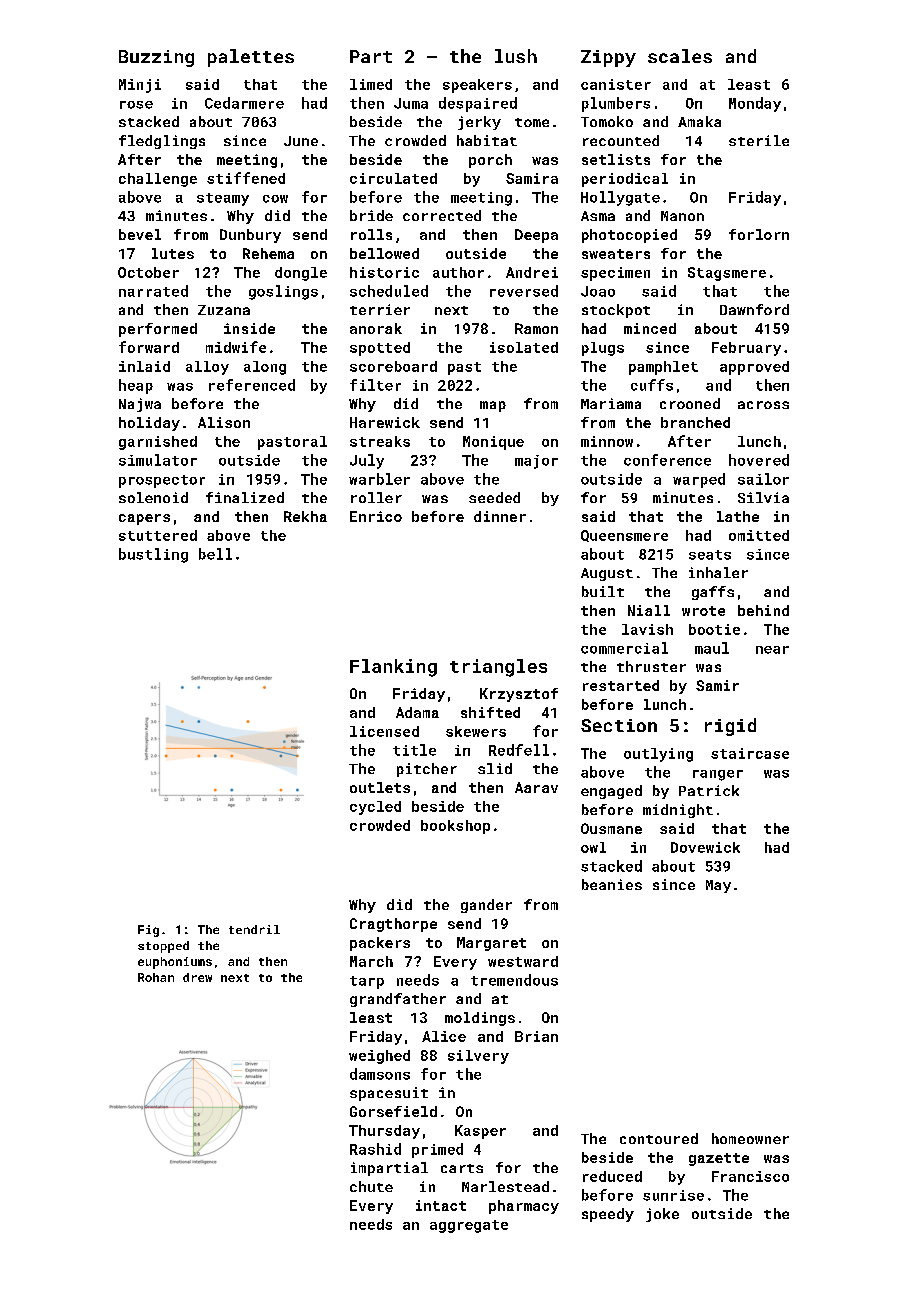 The width and height of the image is (908, 1316). I want to click on Rashid, so click(375, 1149).
